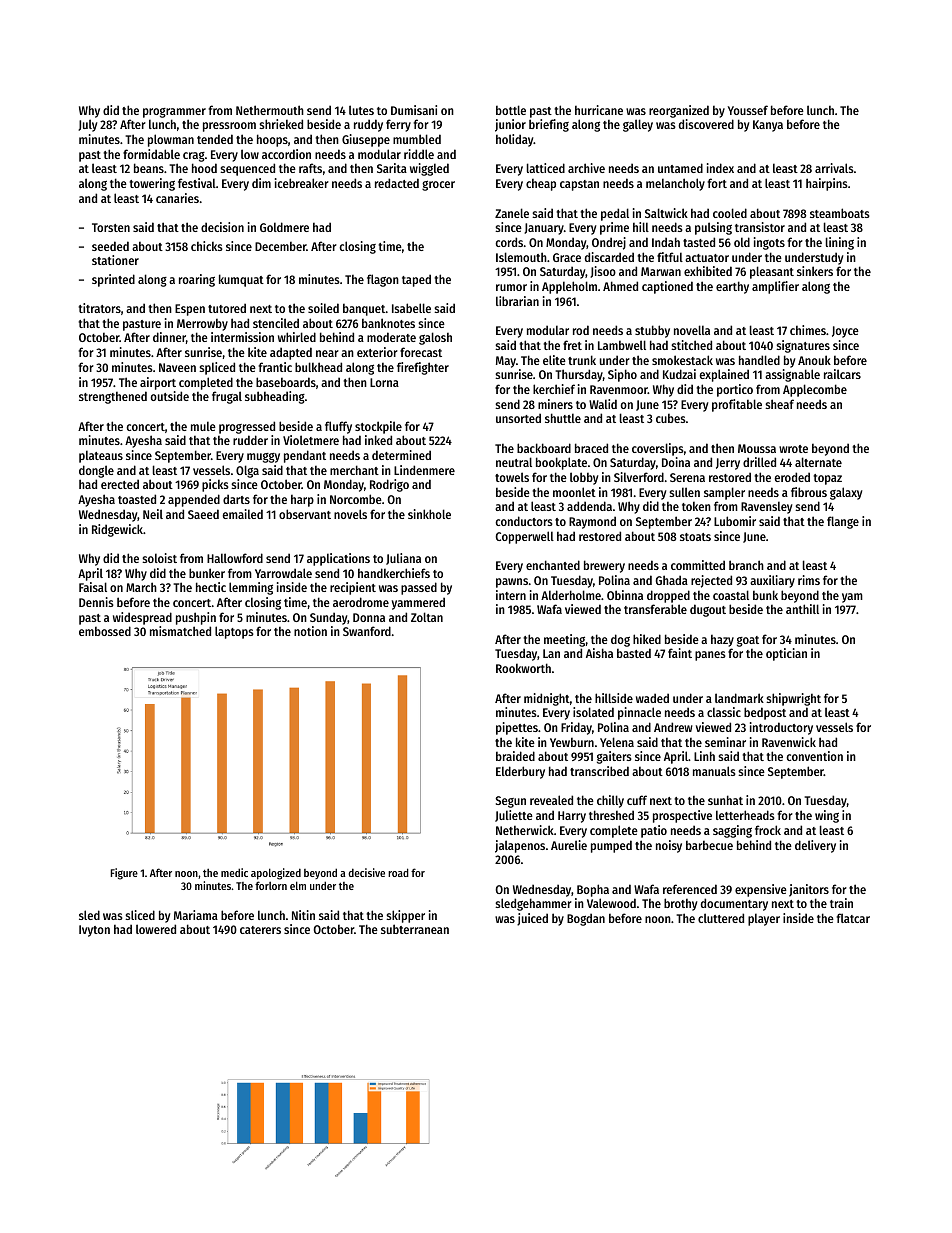  I want to click on flange, so click(843, 522).
